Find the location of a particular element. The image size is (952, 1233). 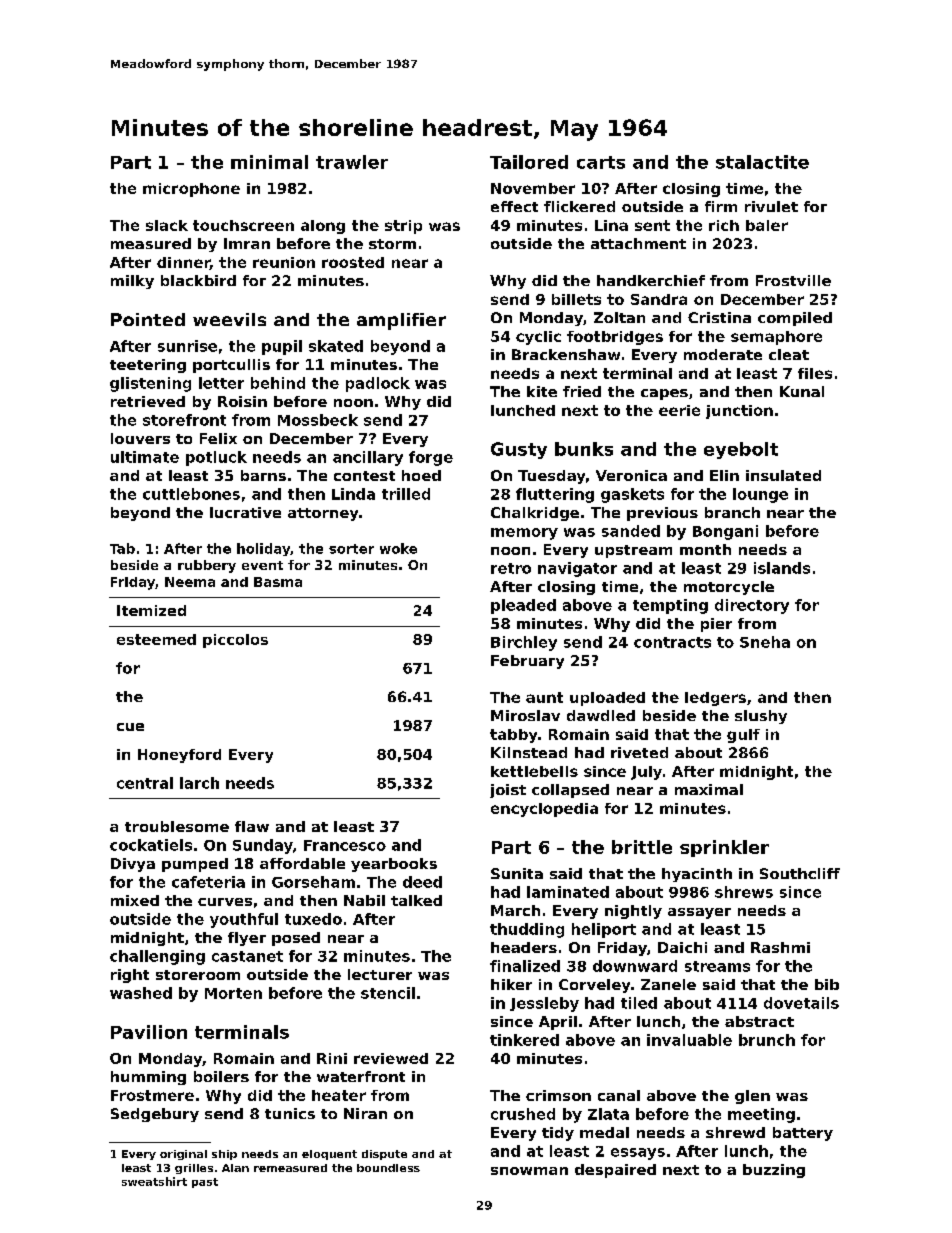

forge is located at coordinates (431, 458).
